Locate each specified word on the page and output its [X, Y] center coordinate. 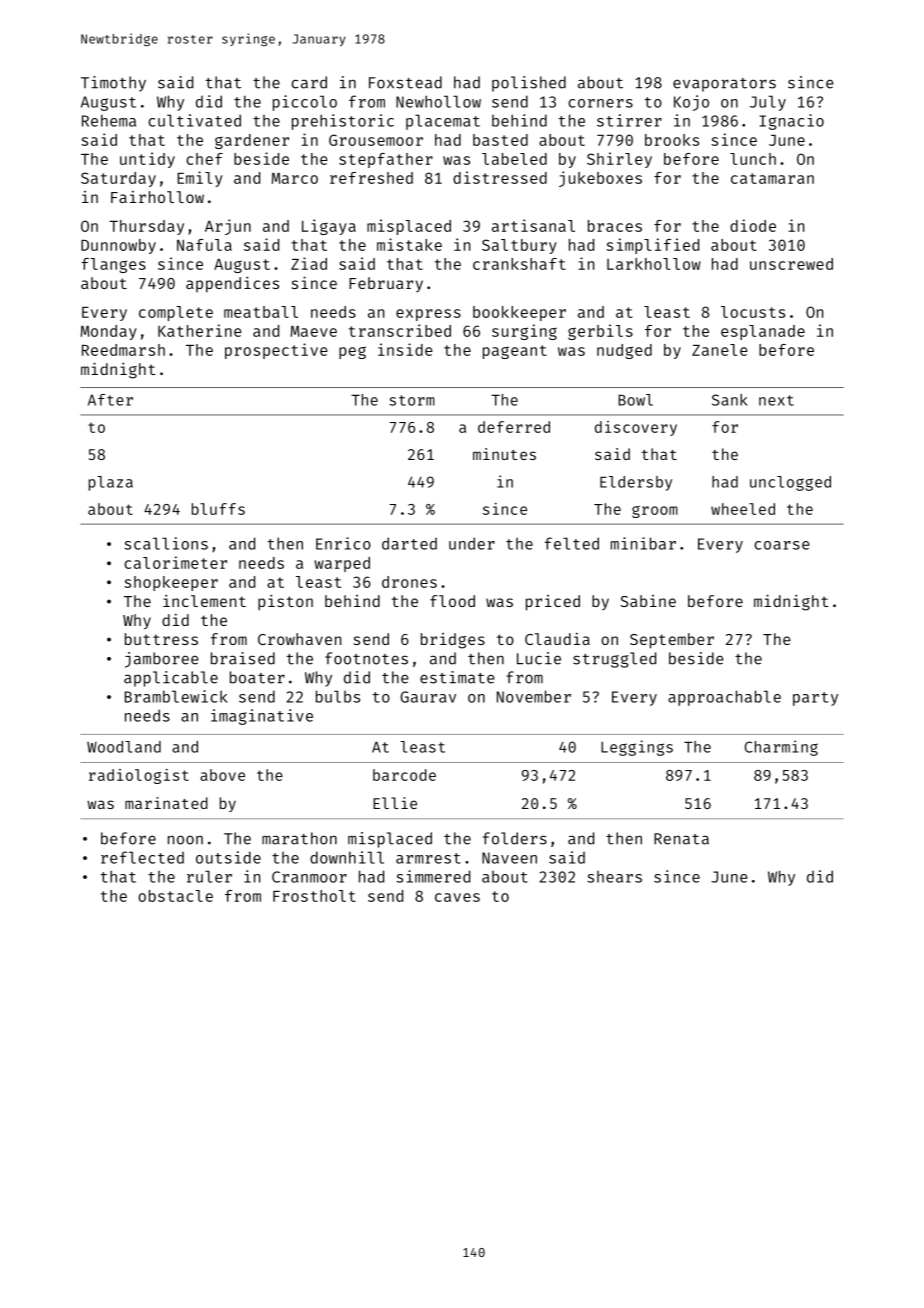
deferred [514, 427]
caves [457, 897]
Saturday [118, 179]
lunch [753, 159]
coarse [781, 545]
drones [409, 582]
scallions [166, 543]
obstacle [175, 896]
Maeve [314, 331]
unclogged [790, 483]
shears [614, 877]
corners [600, 103]
